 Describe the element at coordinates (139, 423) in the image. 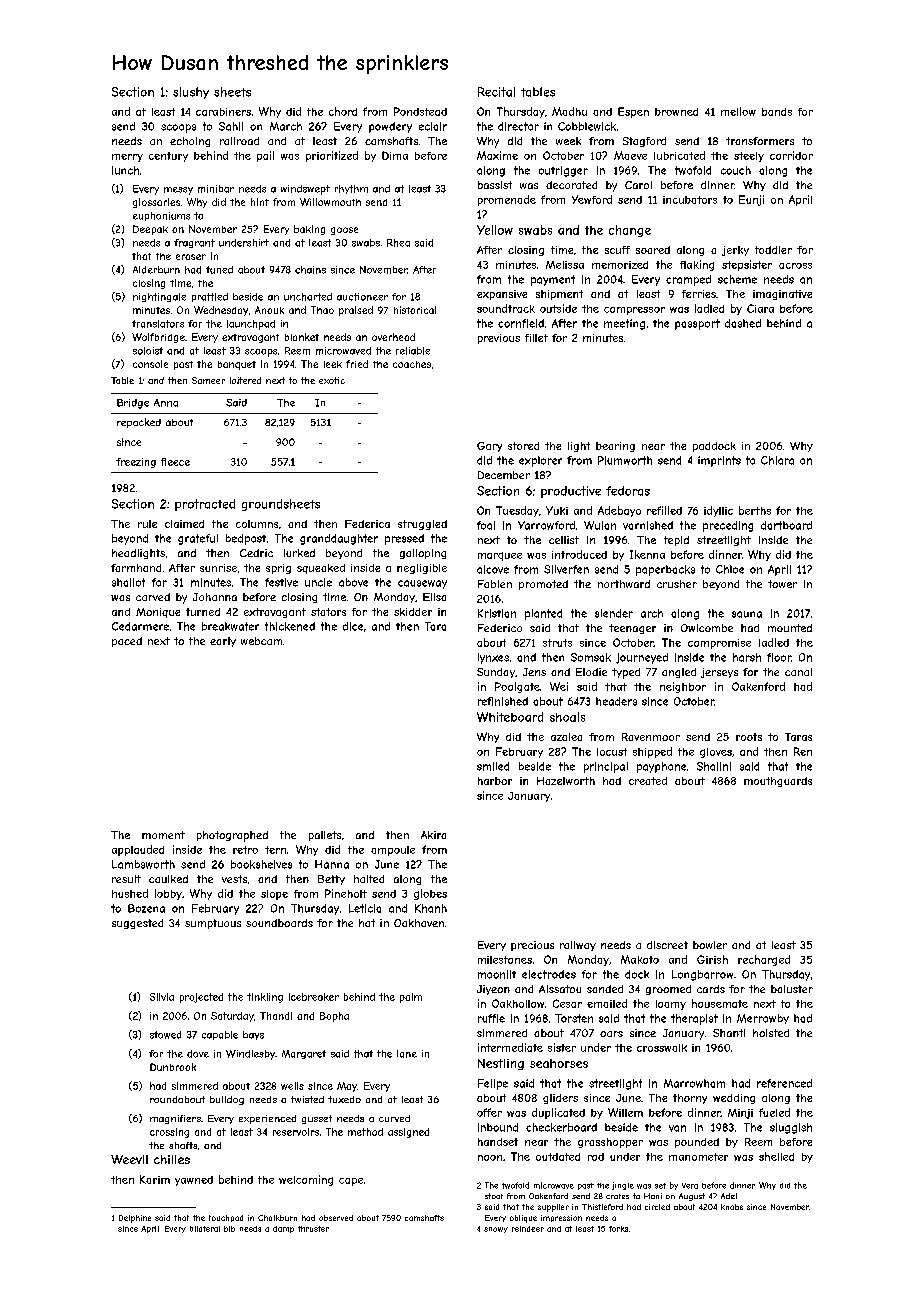

I see `repacked` at that location.
